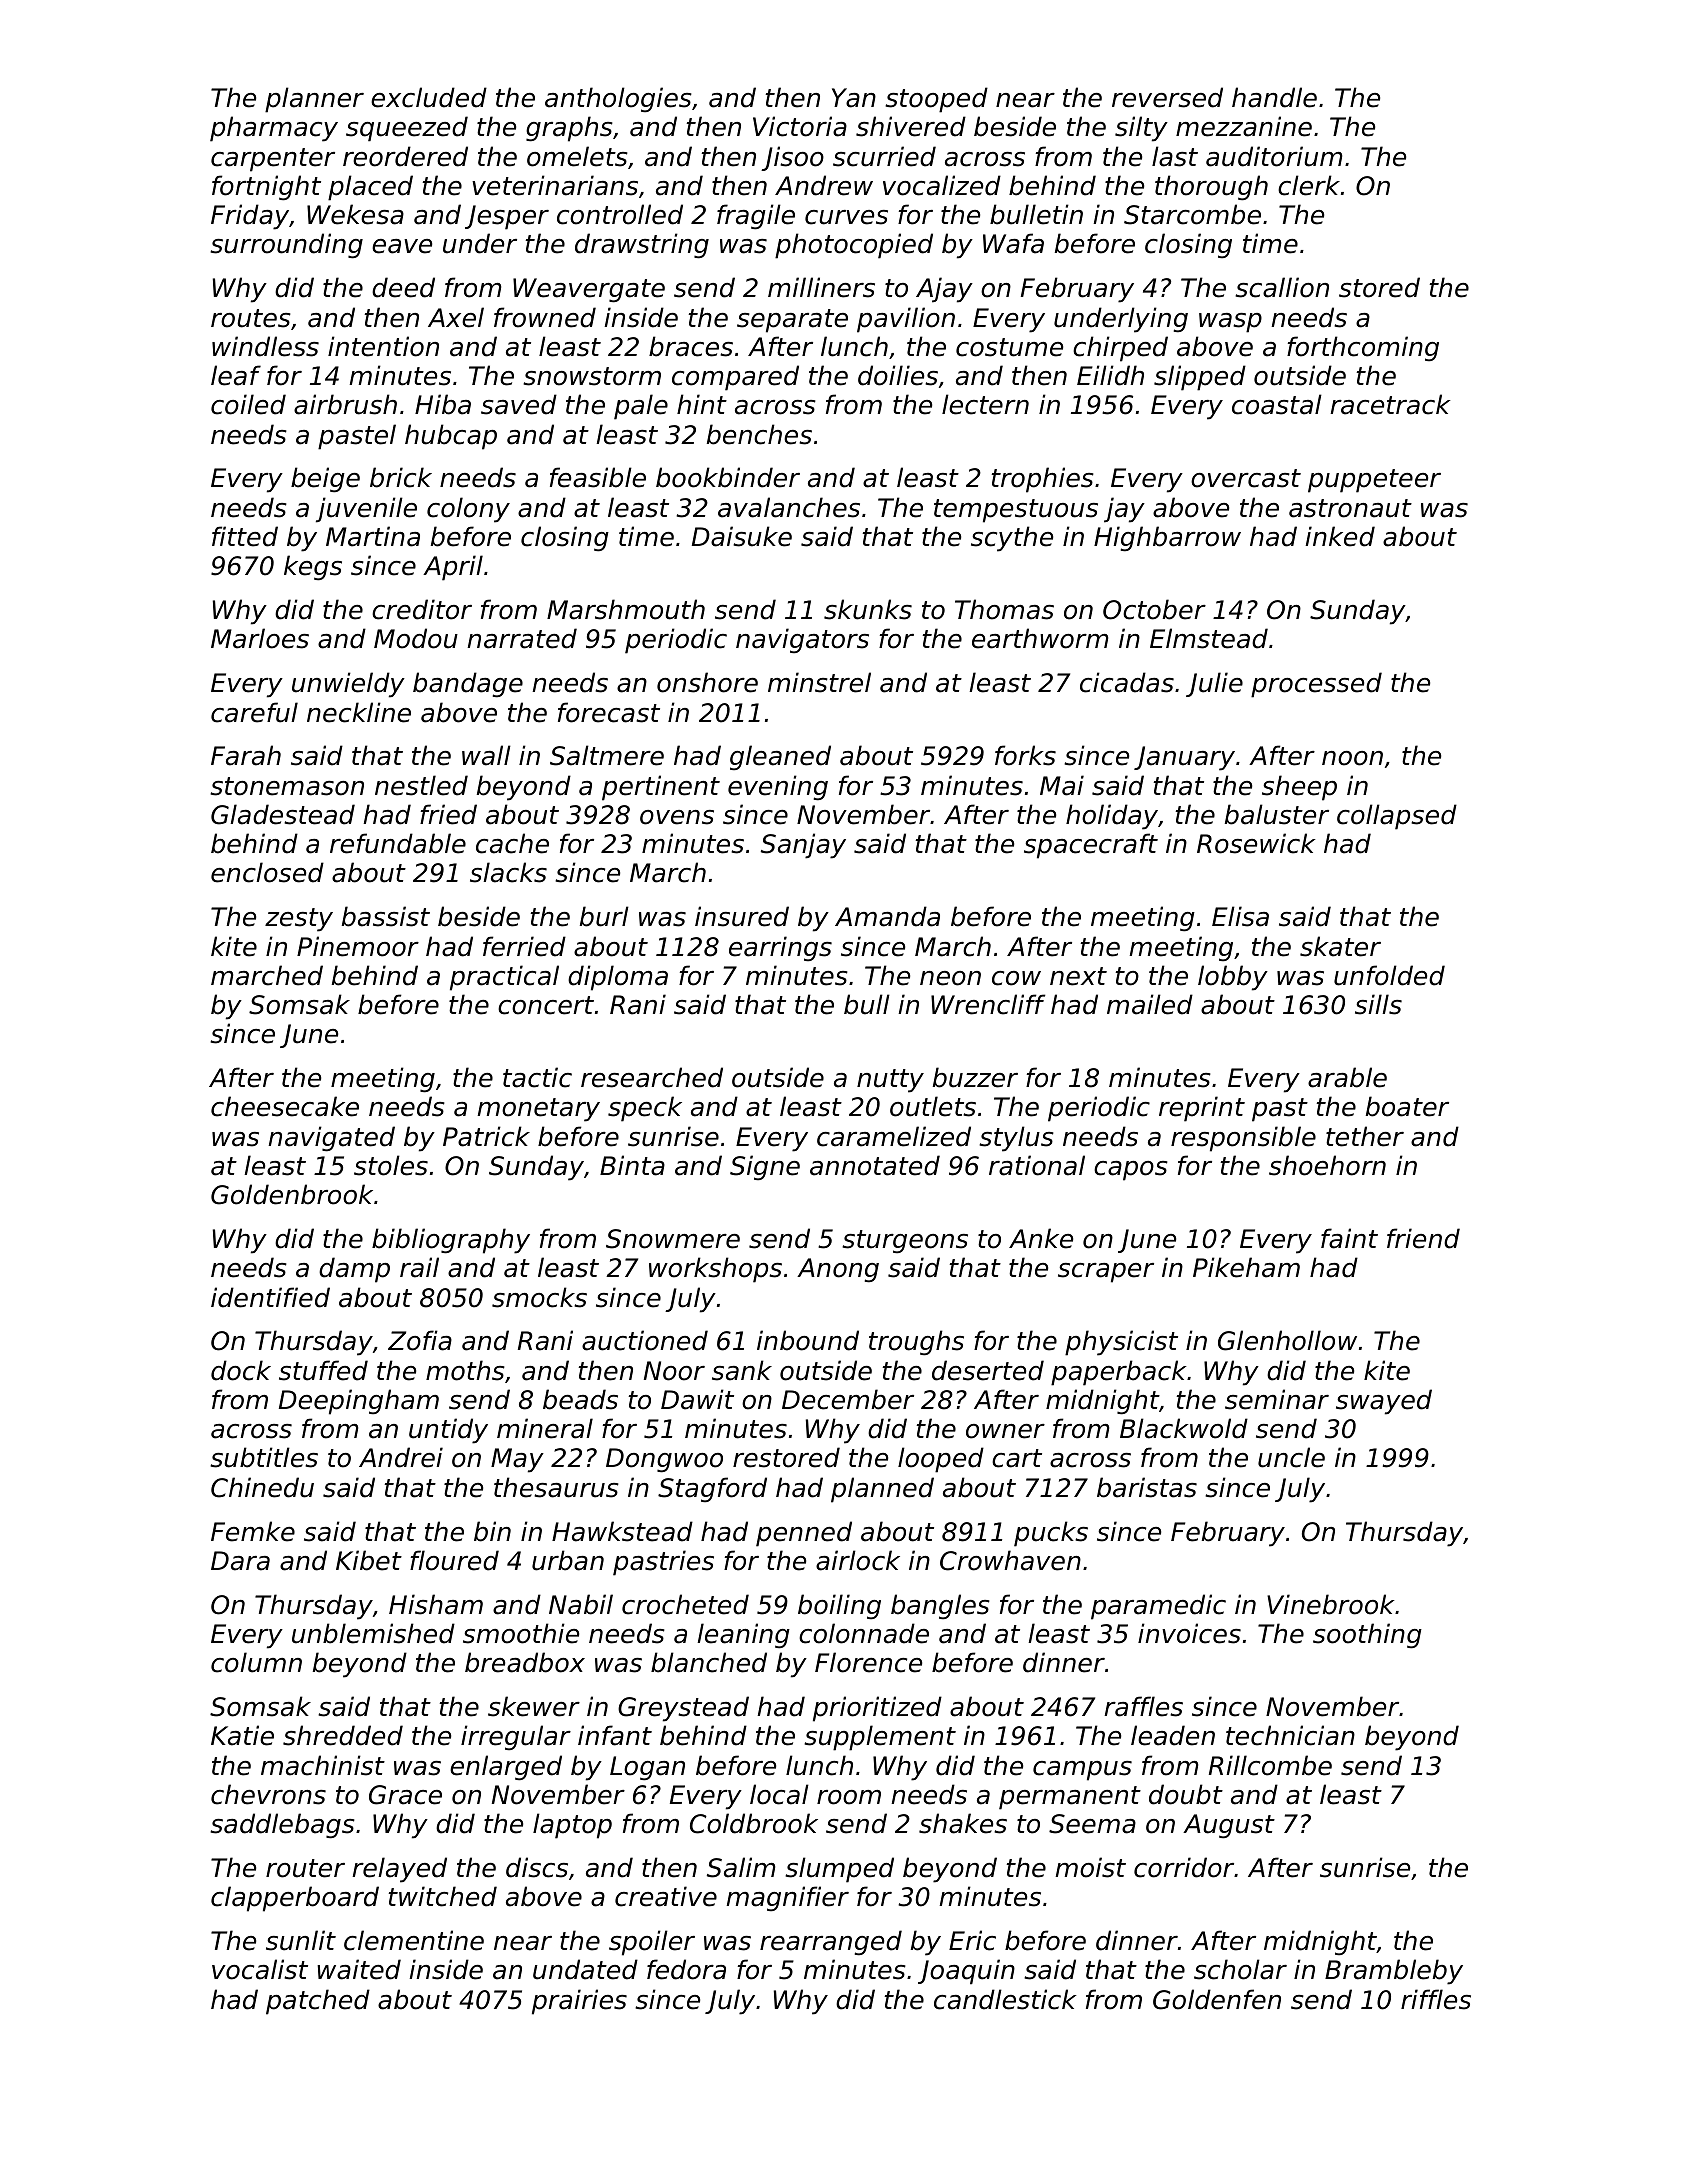 This page has width=1683, height=2178. What do you see at coordinates (1009, 347) in the page?
I see `costume` at bounding box center [1009, 347].
